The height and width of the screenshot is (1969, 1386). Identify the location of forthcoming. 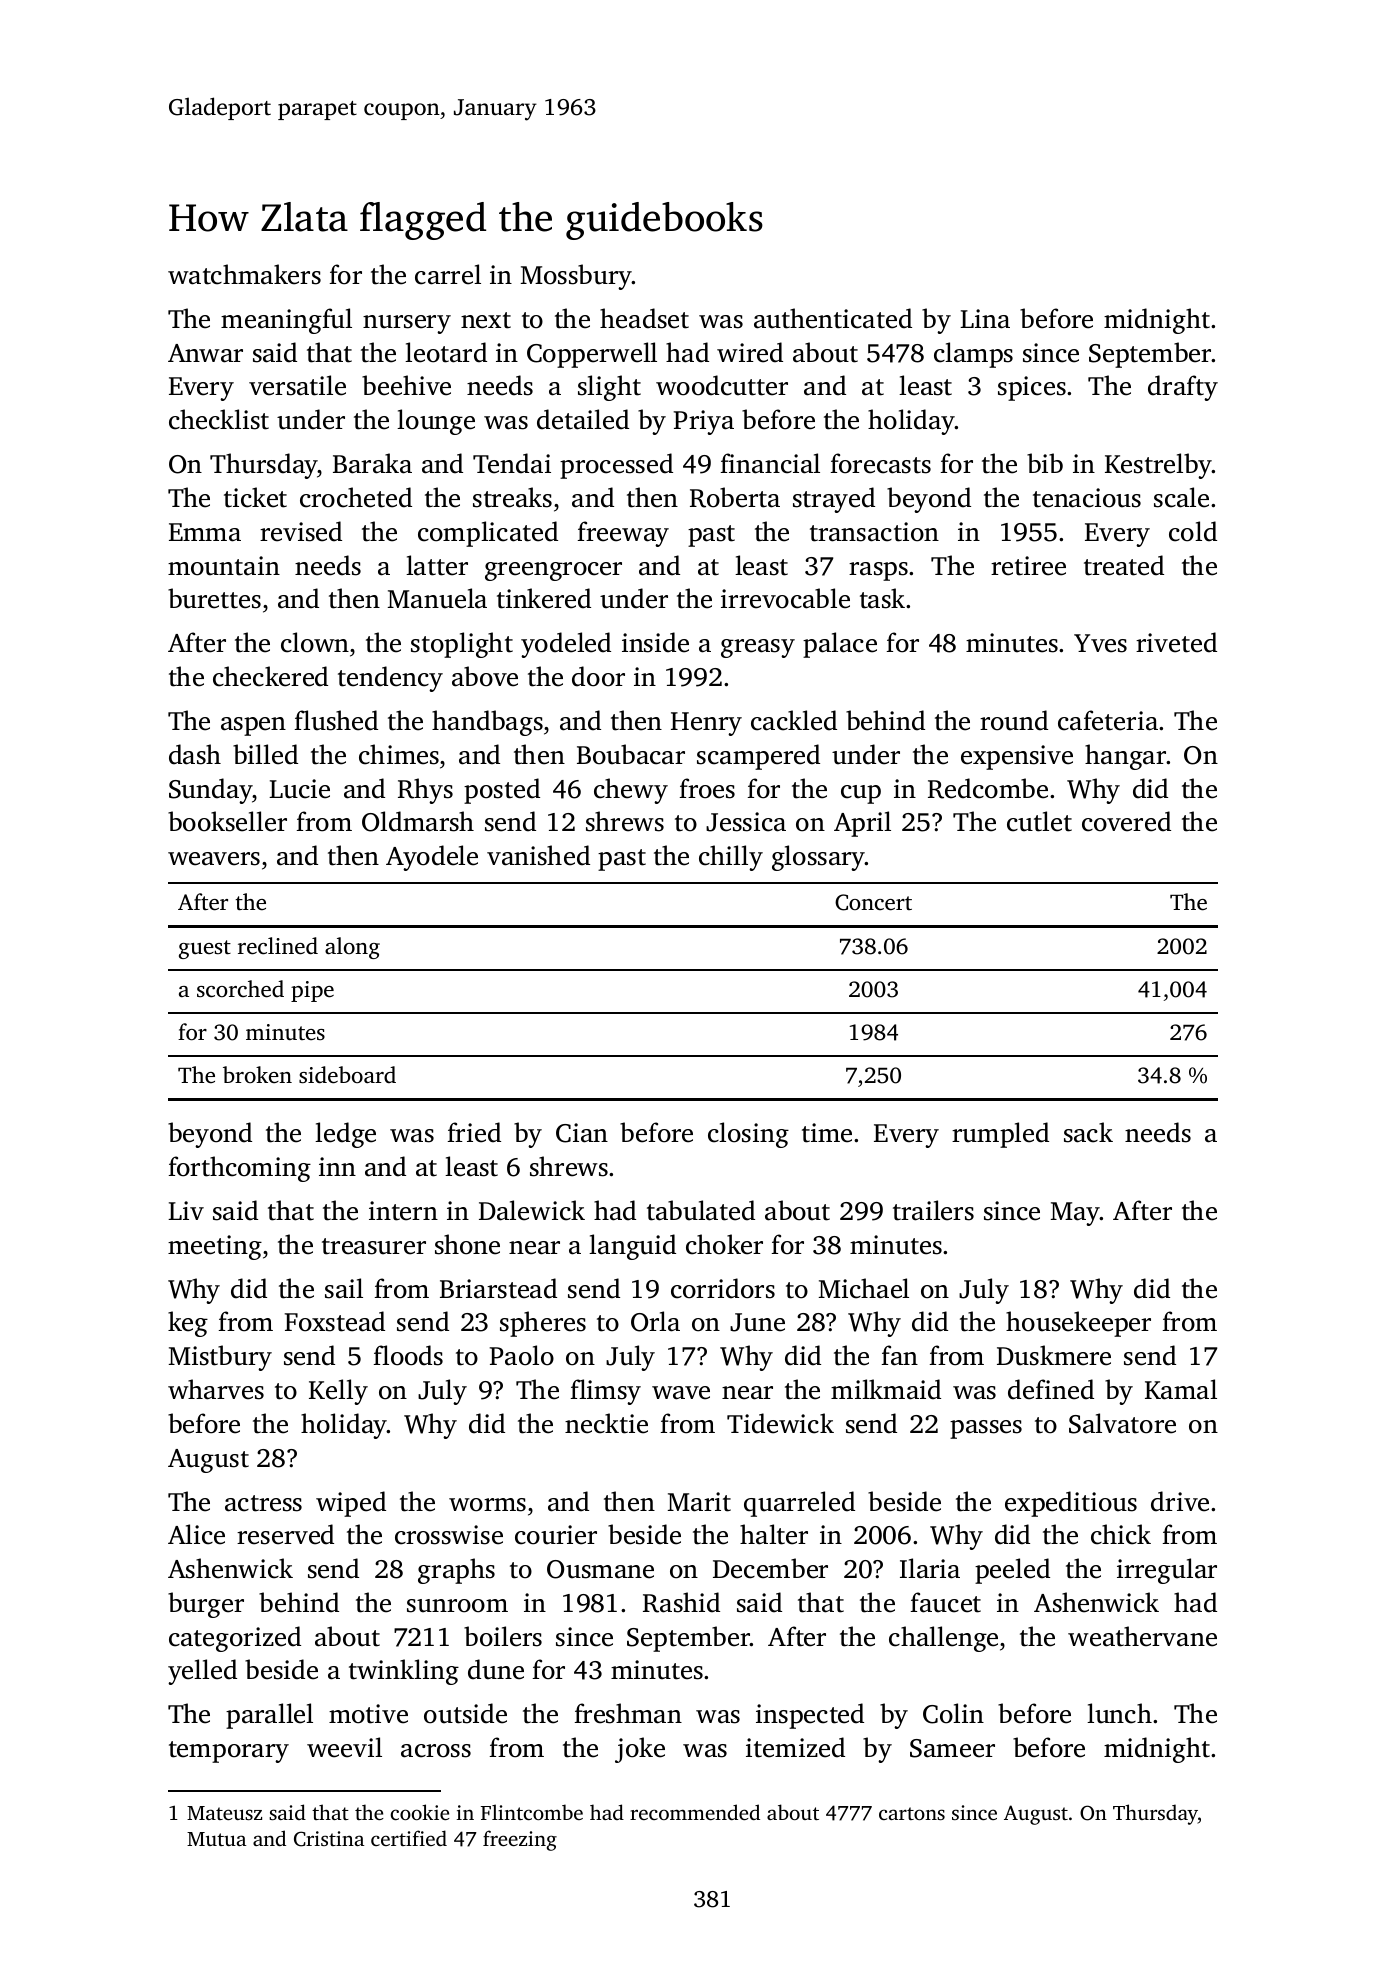
(240, 1169).
